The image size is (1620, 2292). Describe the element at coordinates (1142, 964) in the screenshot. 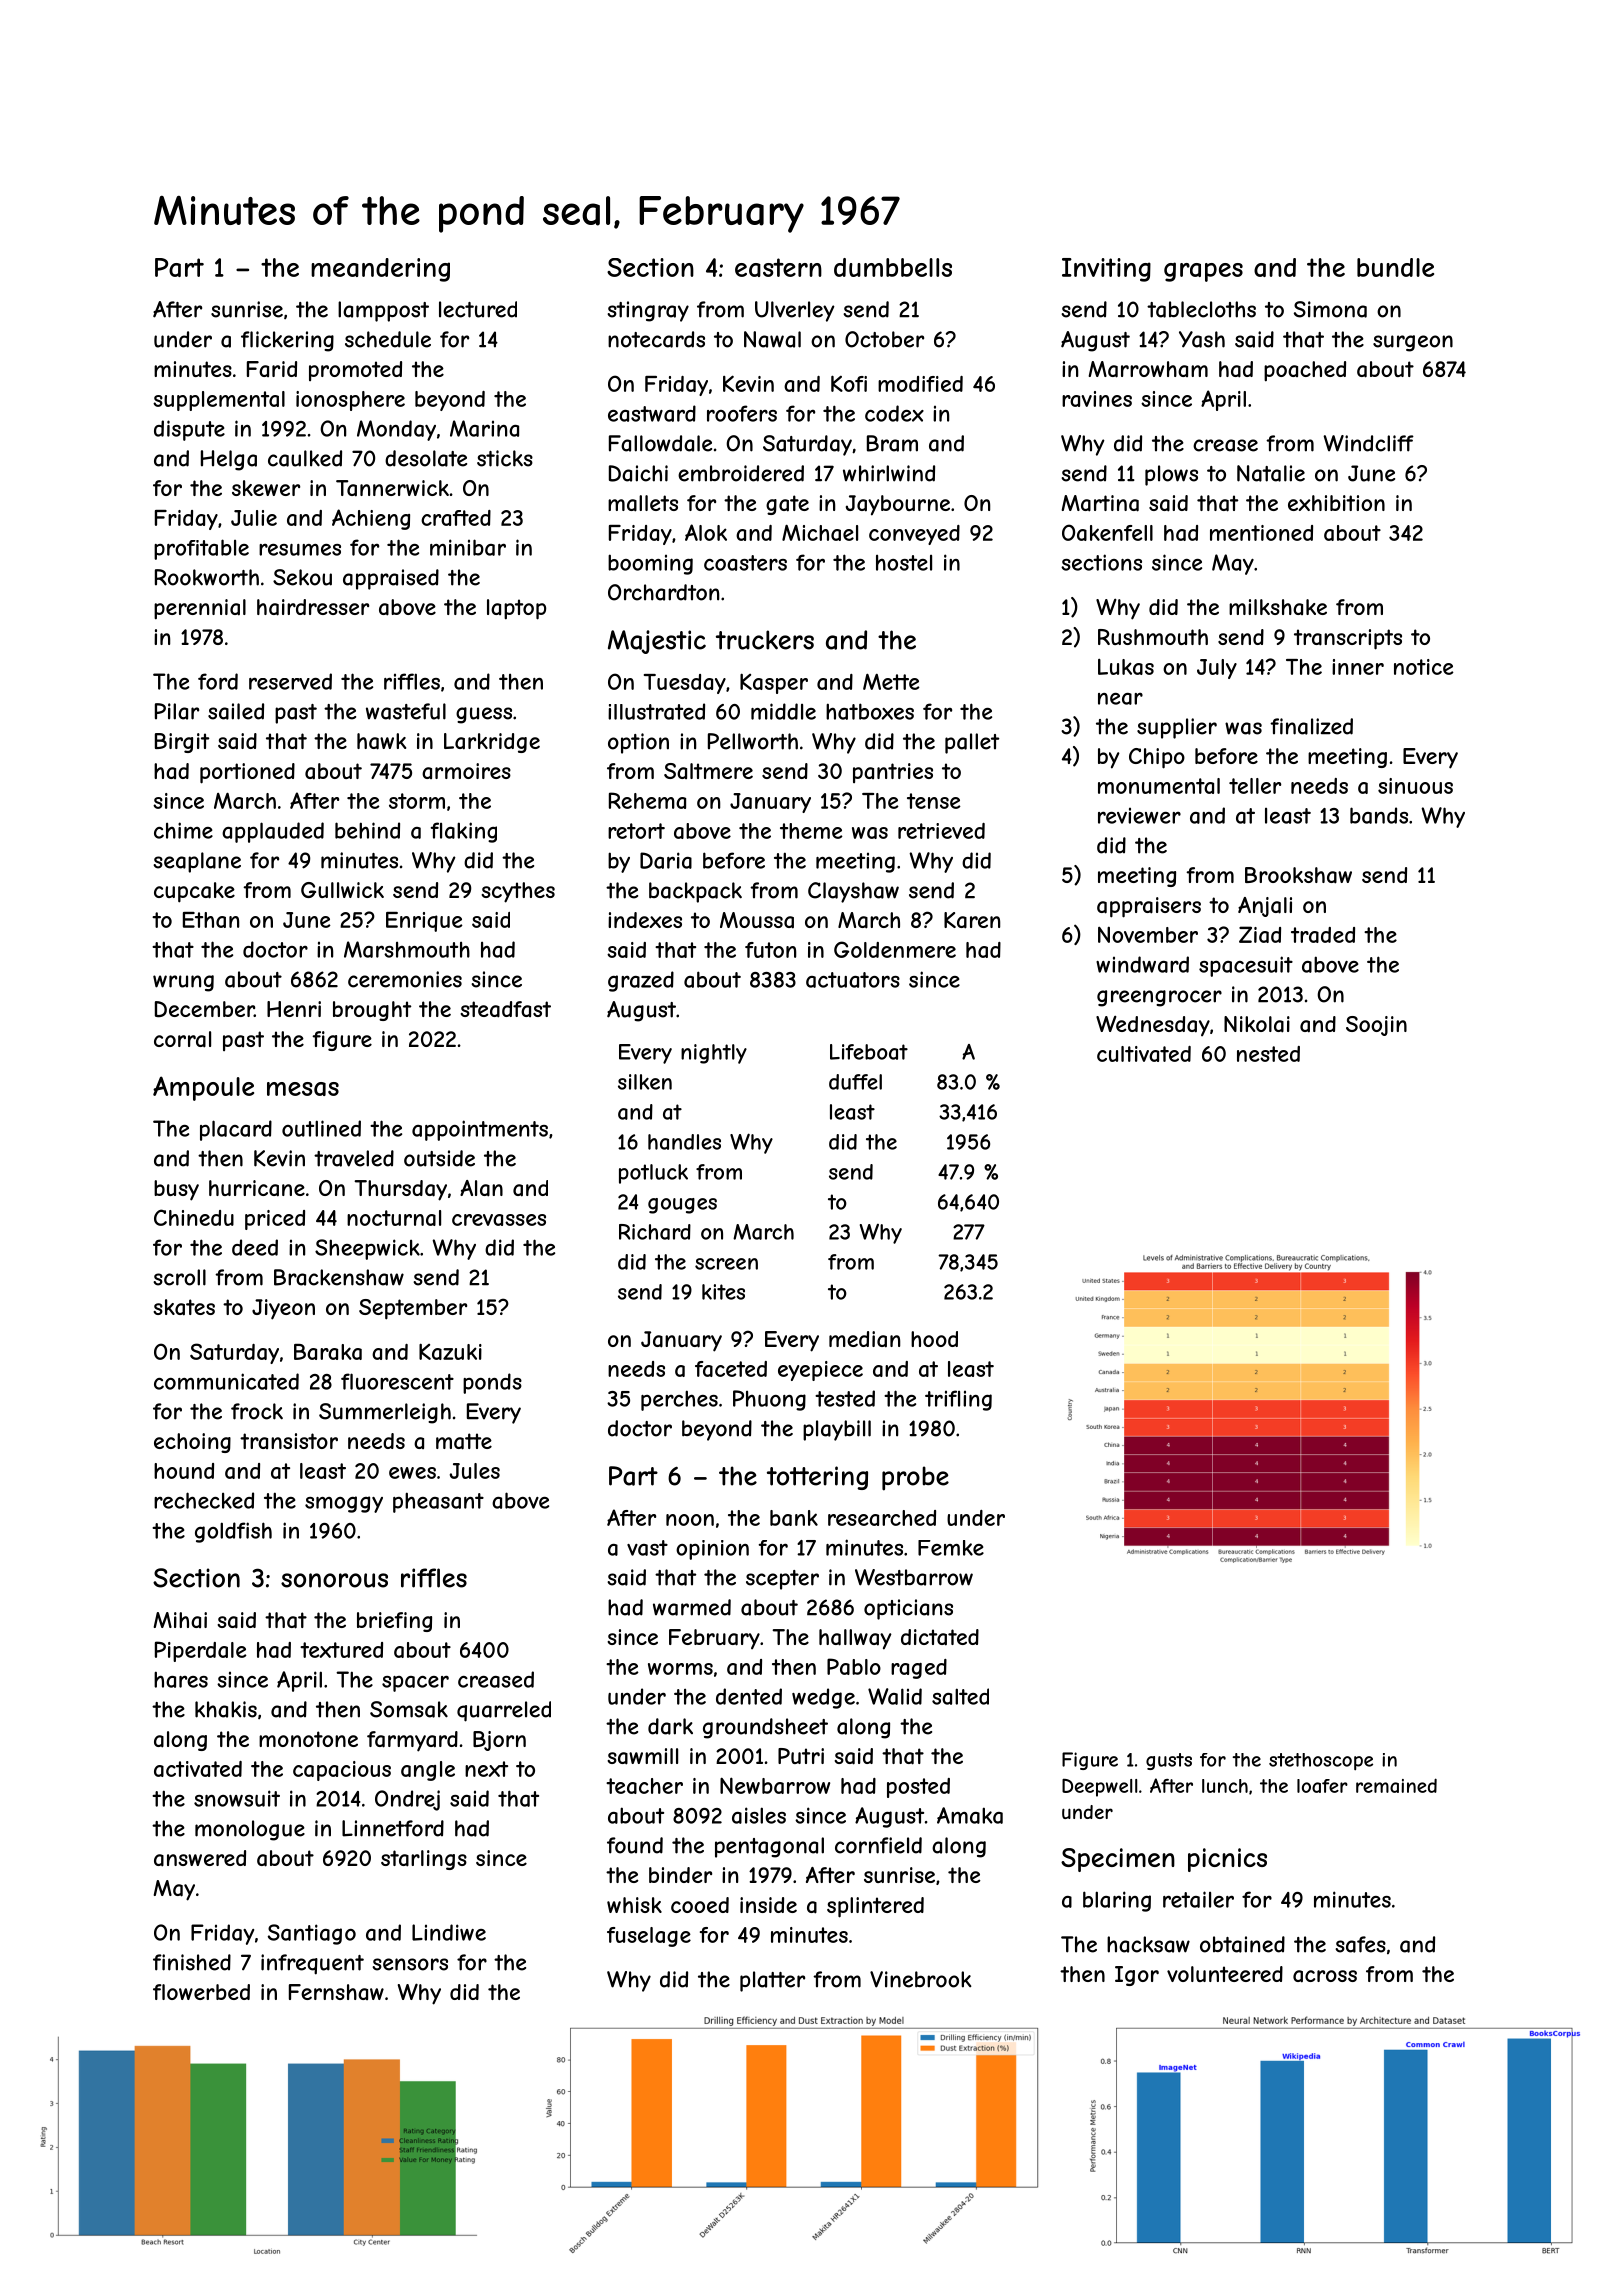

I see `windward` at that location.
